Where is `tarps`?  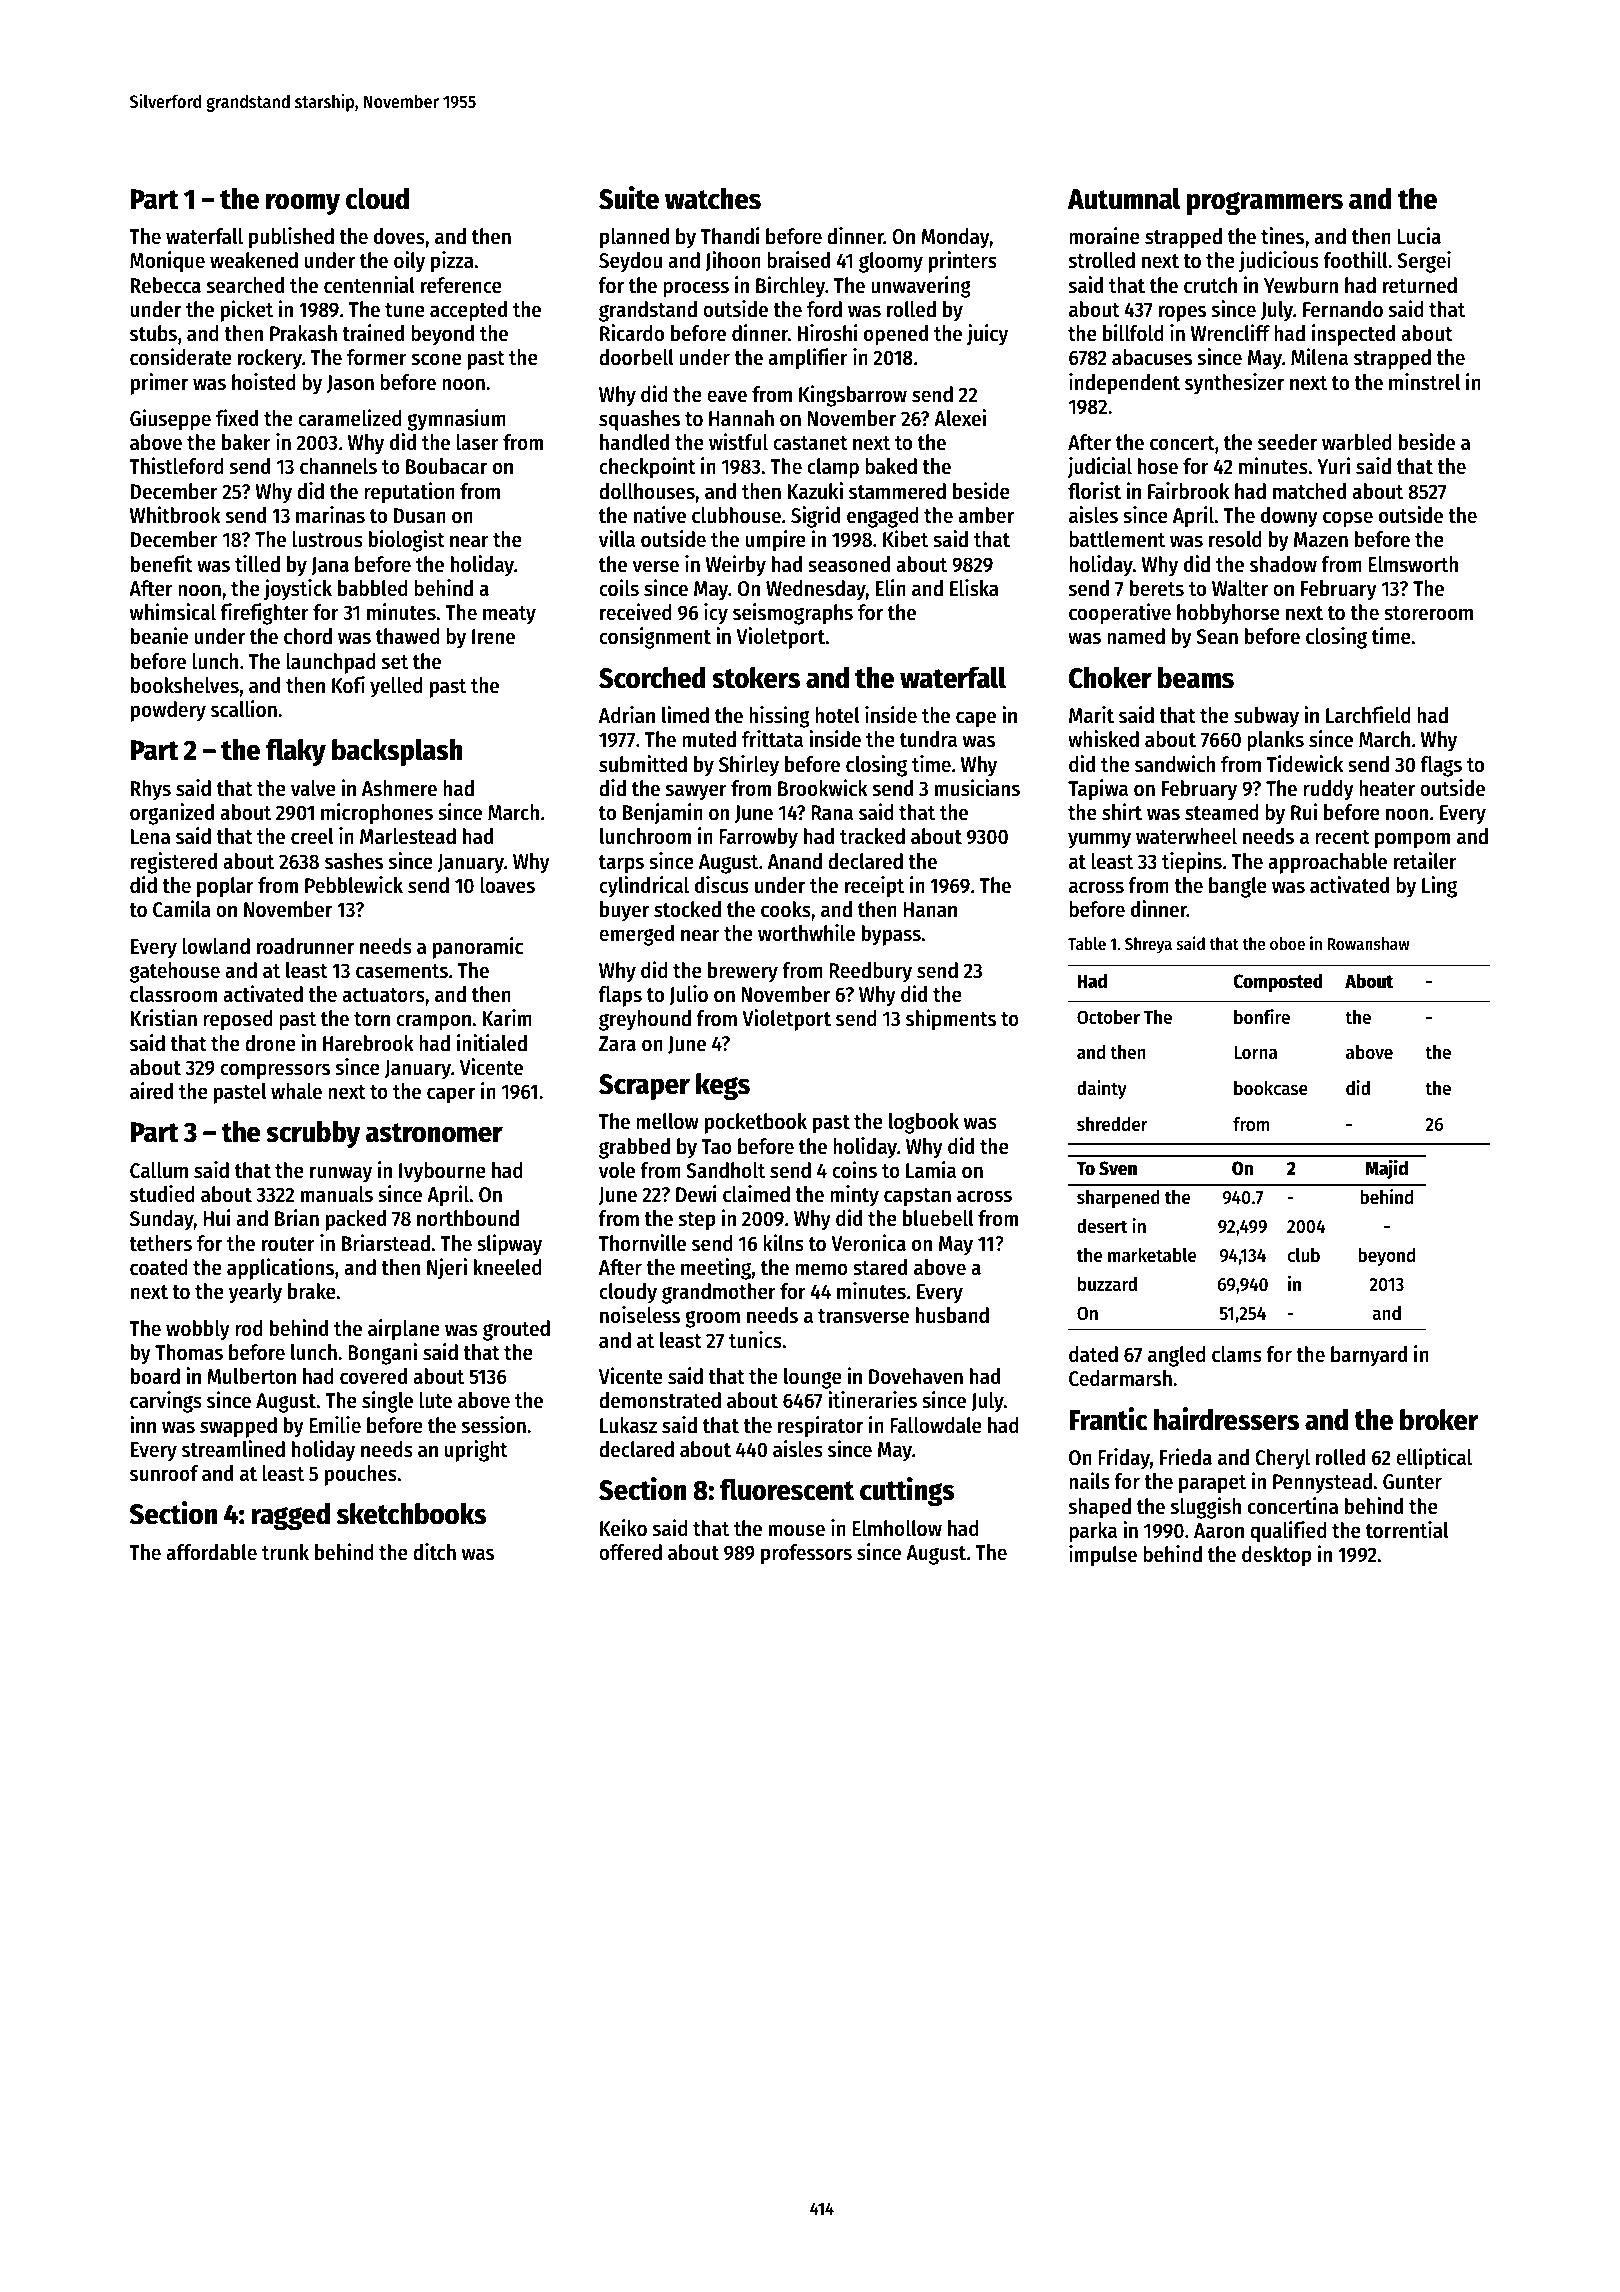
tarps is located at coordinates (621, 864).
